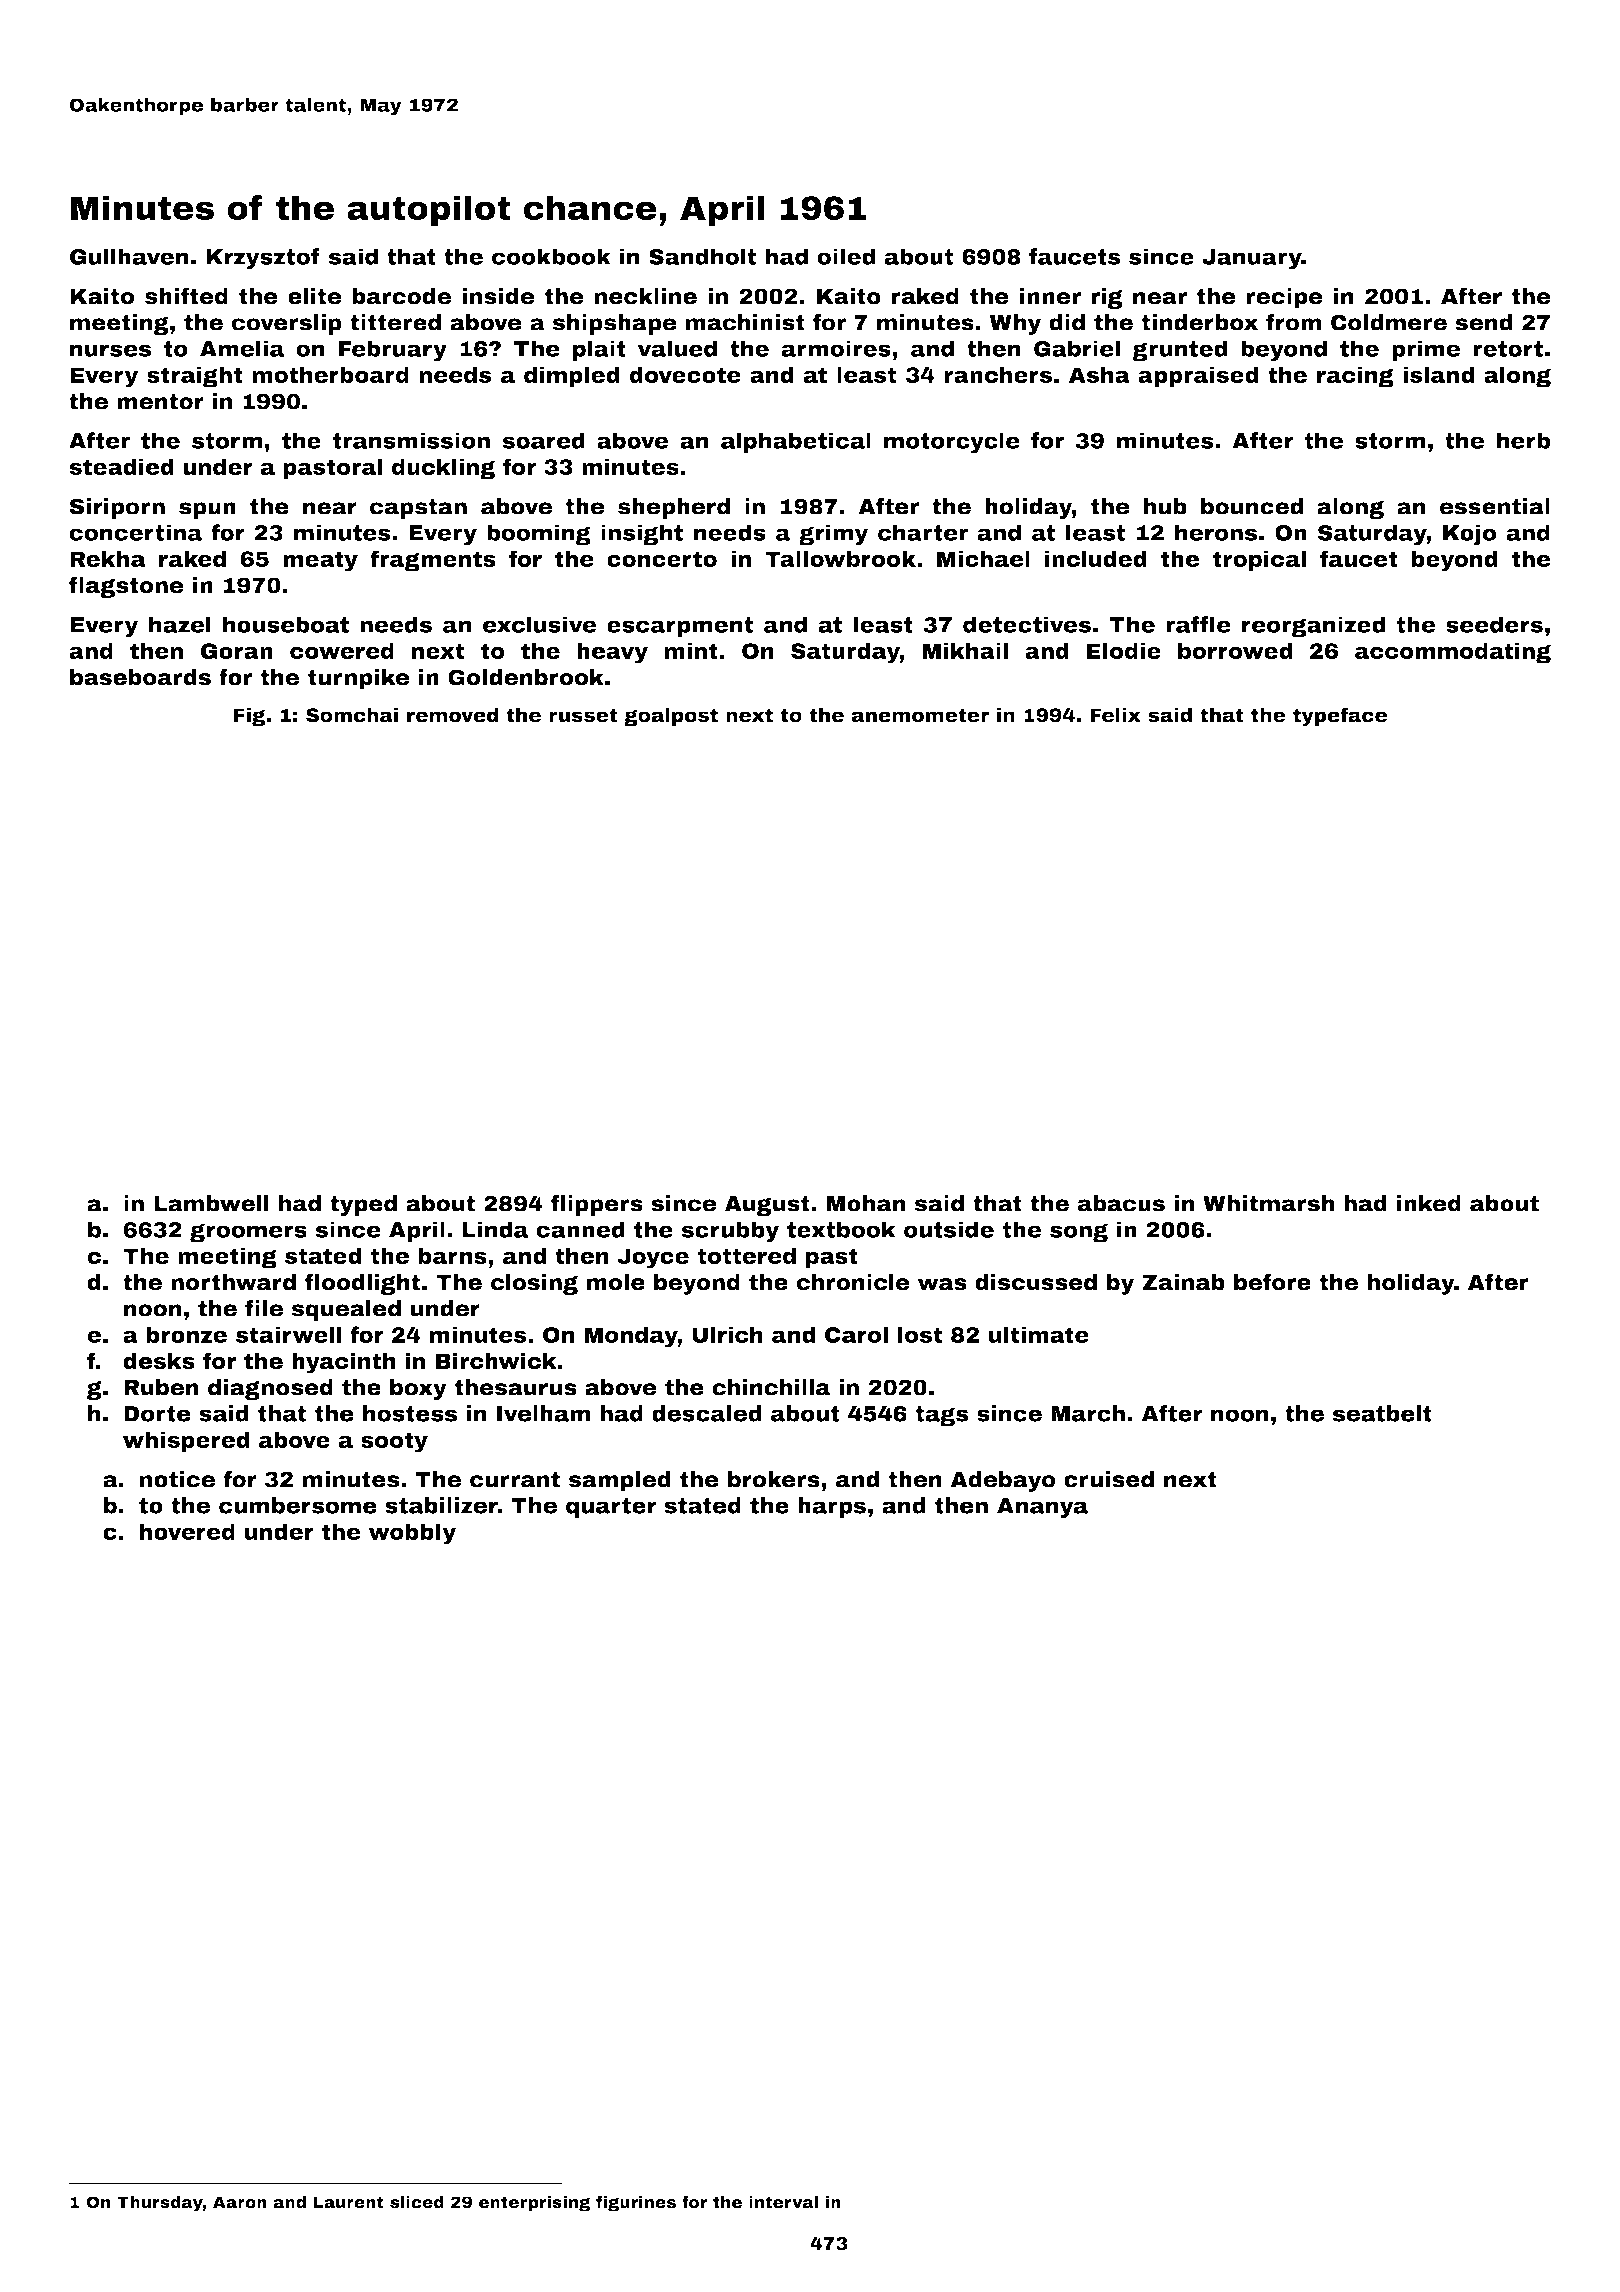 The width and height of the screenshot is (1620, 2292). I want to click on Ananya, so click(1042, 1508).
